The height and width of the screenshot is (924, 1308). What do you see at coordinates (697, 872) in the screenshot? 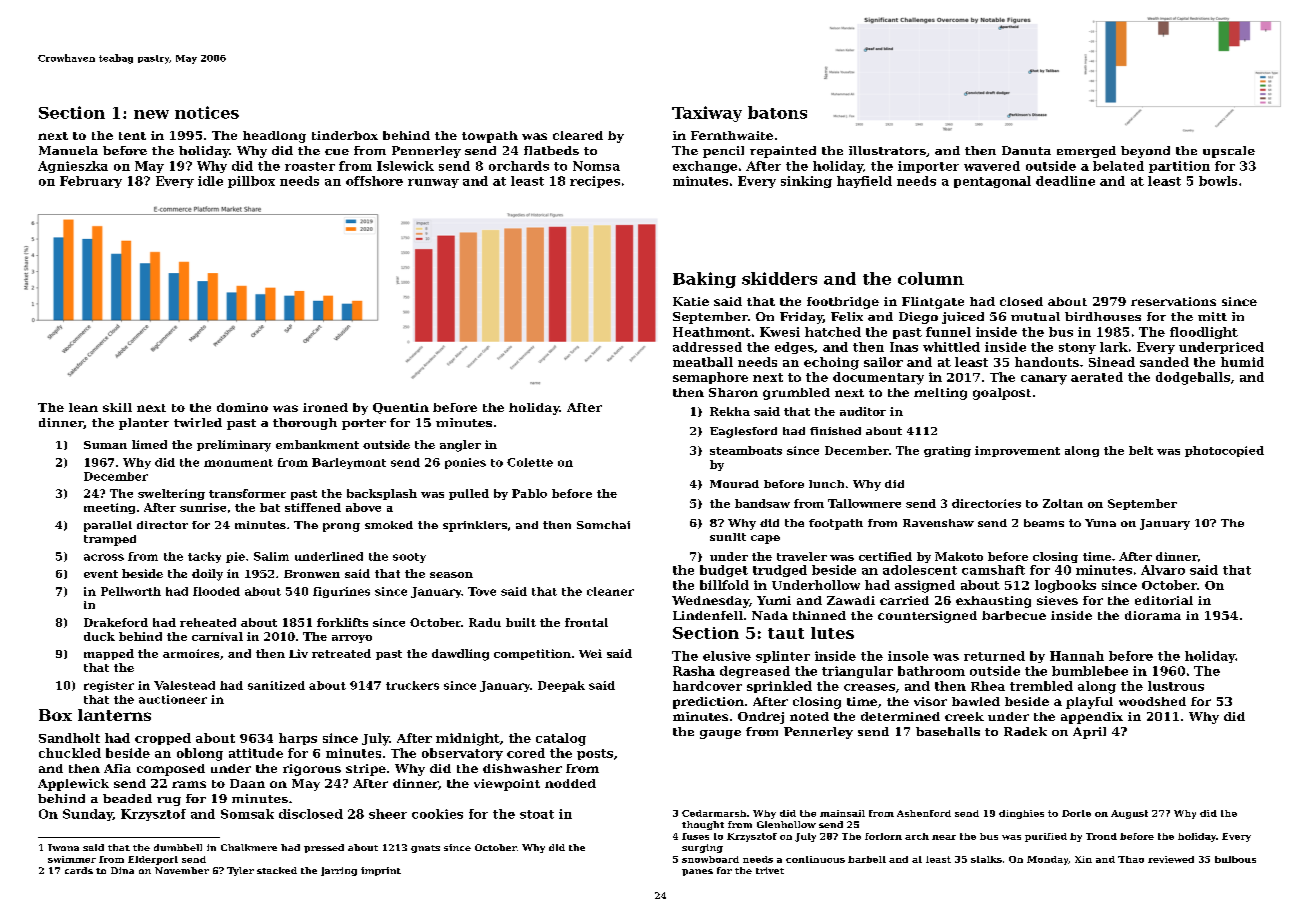
I see `panes` at bounding box center [697, 872].
